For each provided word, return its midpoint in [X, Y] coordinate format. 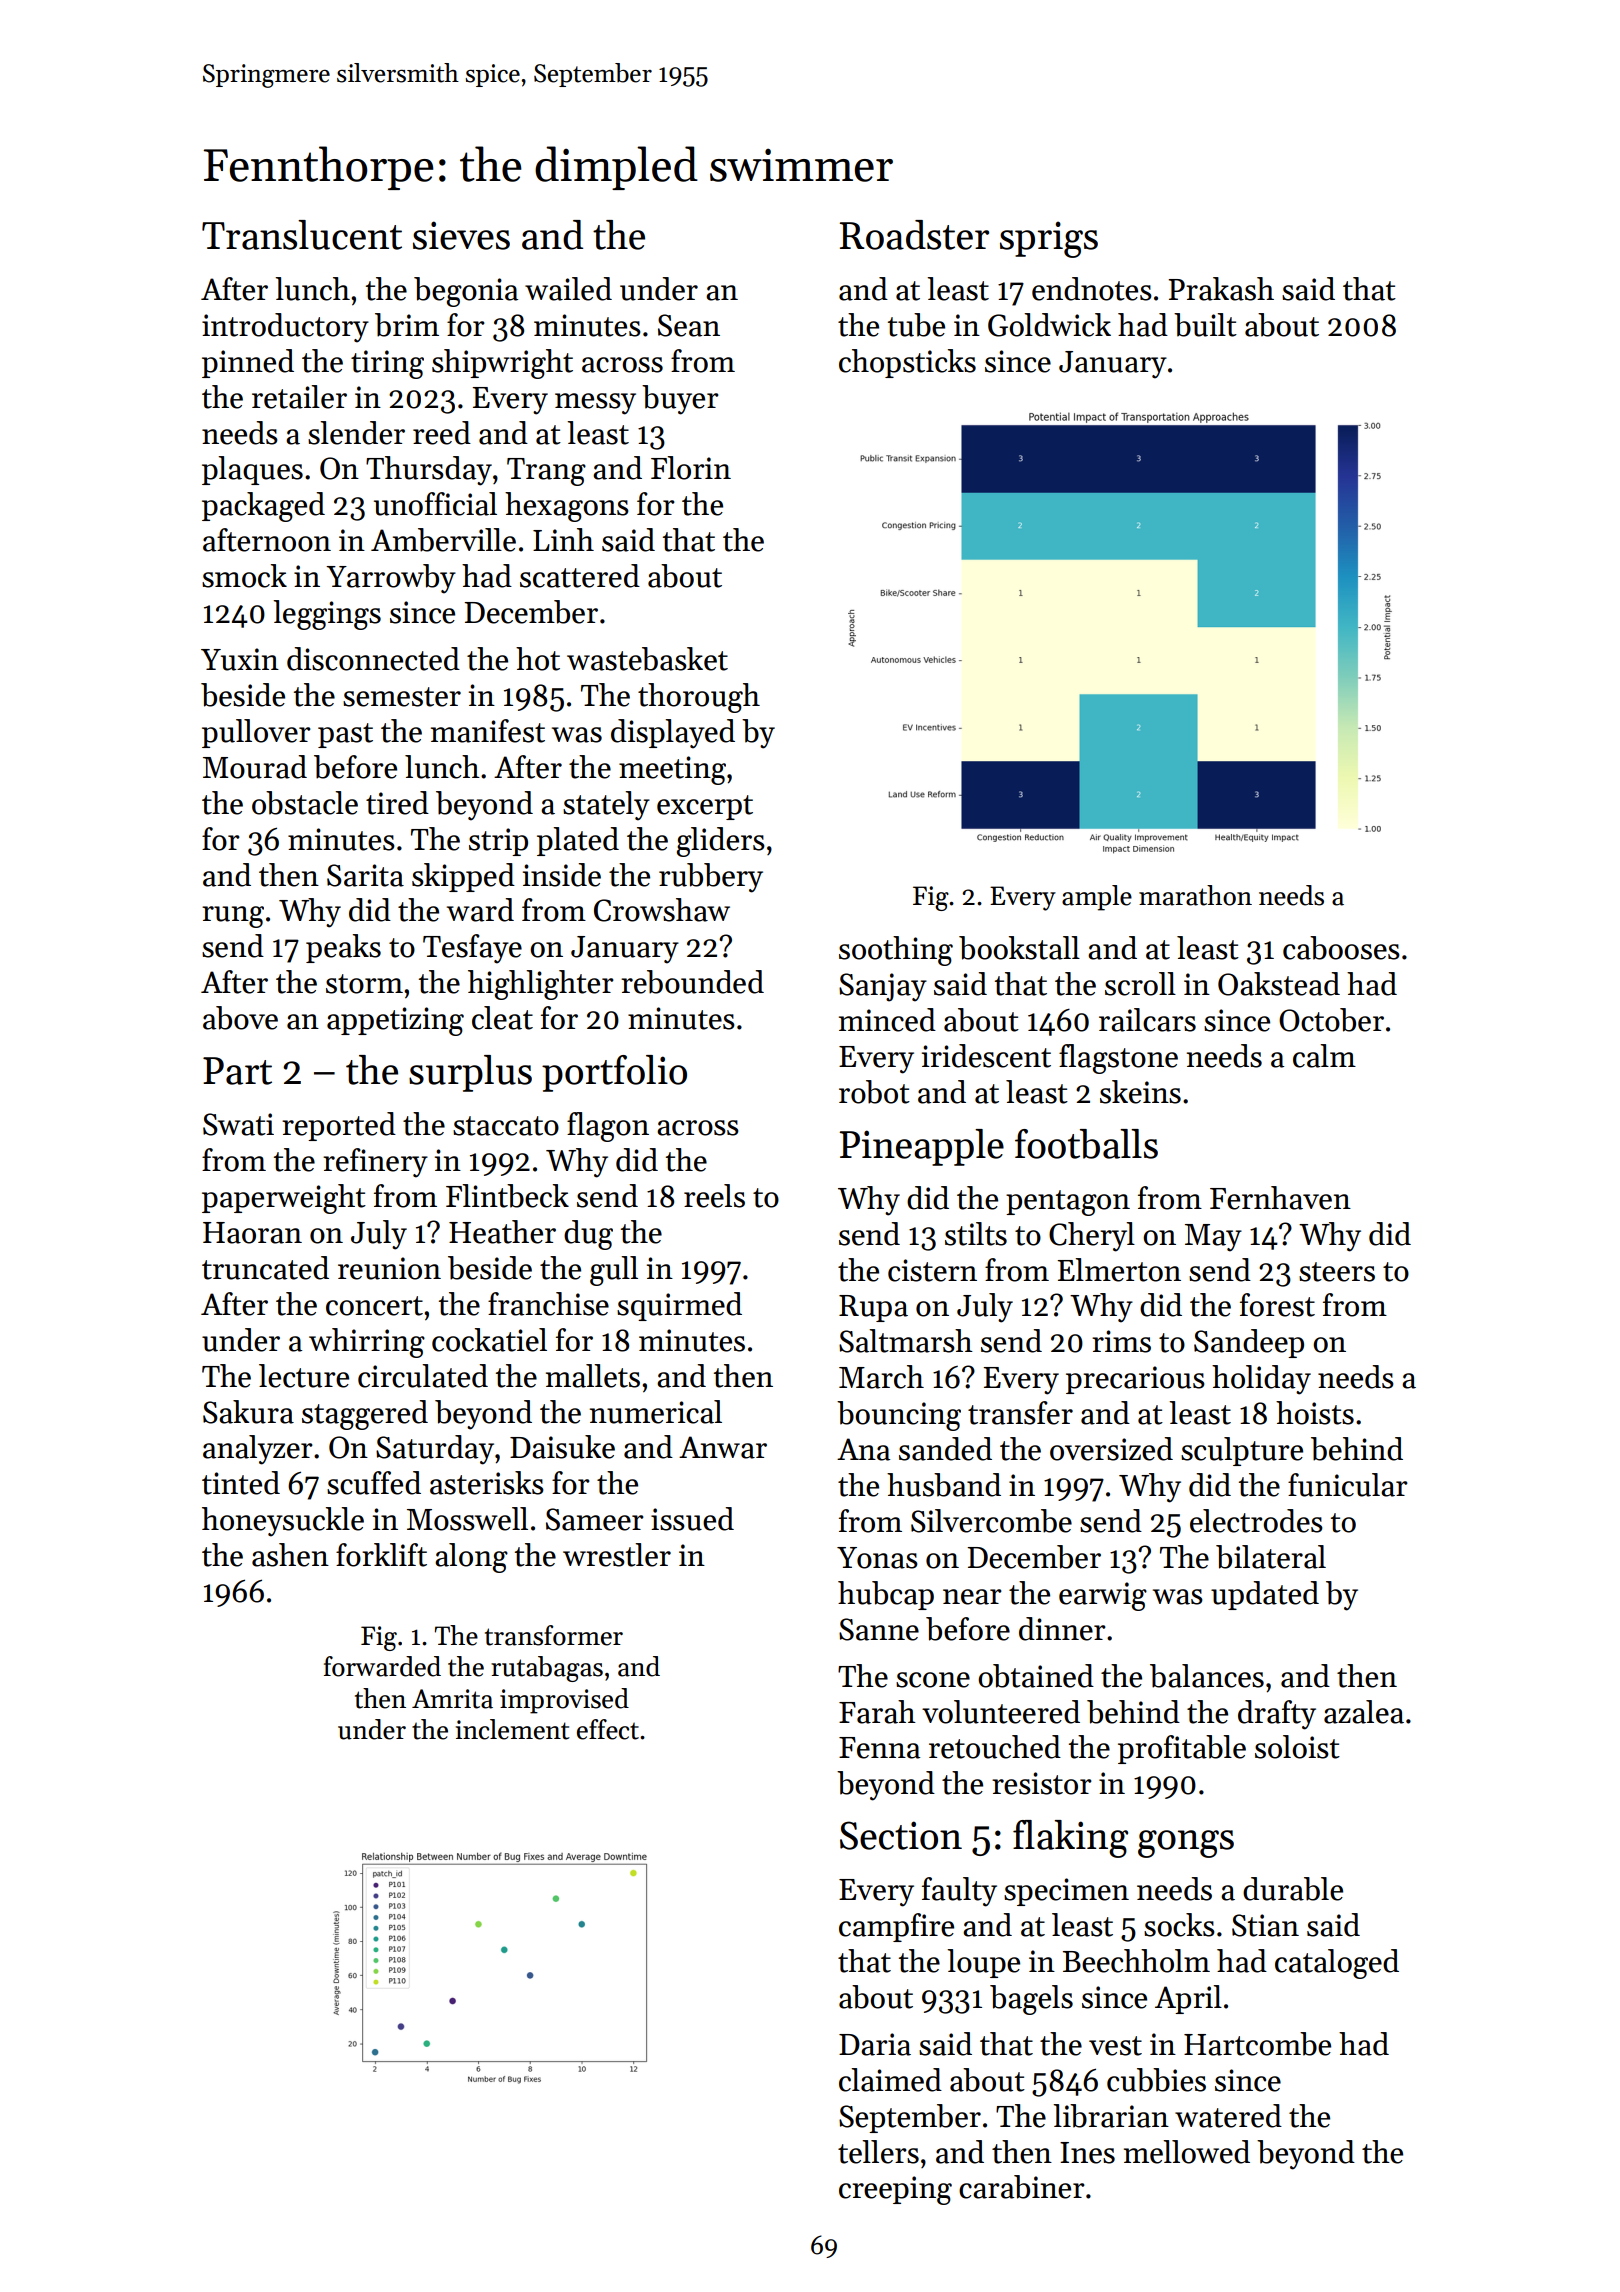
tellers [878, 2152]
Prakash [1221, 289]
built [1205, 325]
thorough [699, 698]
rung [233, 917]
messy [595, 404]
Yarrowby [391, 579]
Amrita [452, 1699]
